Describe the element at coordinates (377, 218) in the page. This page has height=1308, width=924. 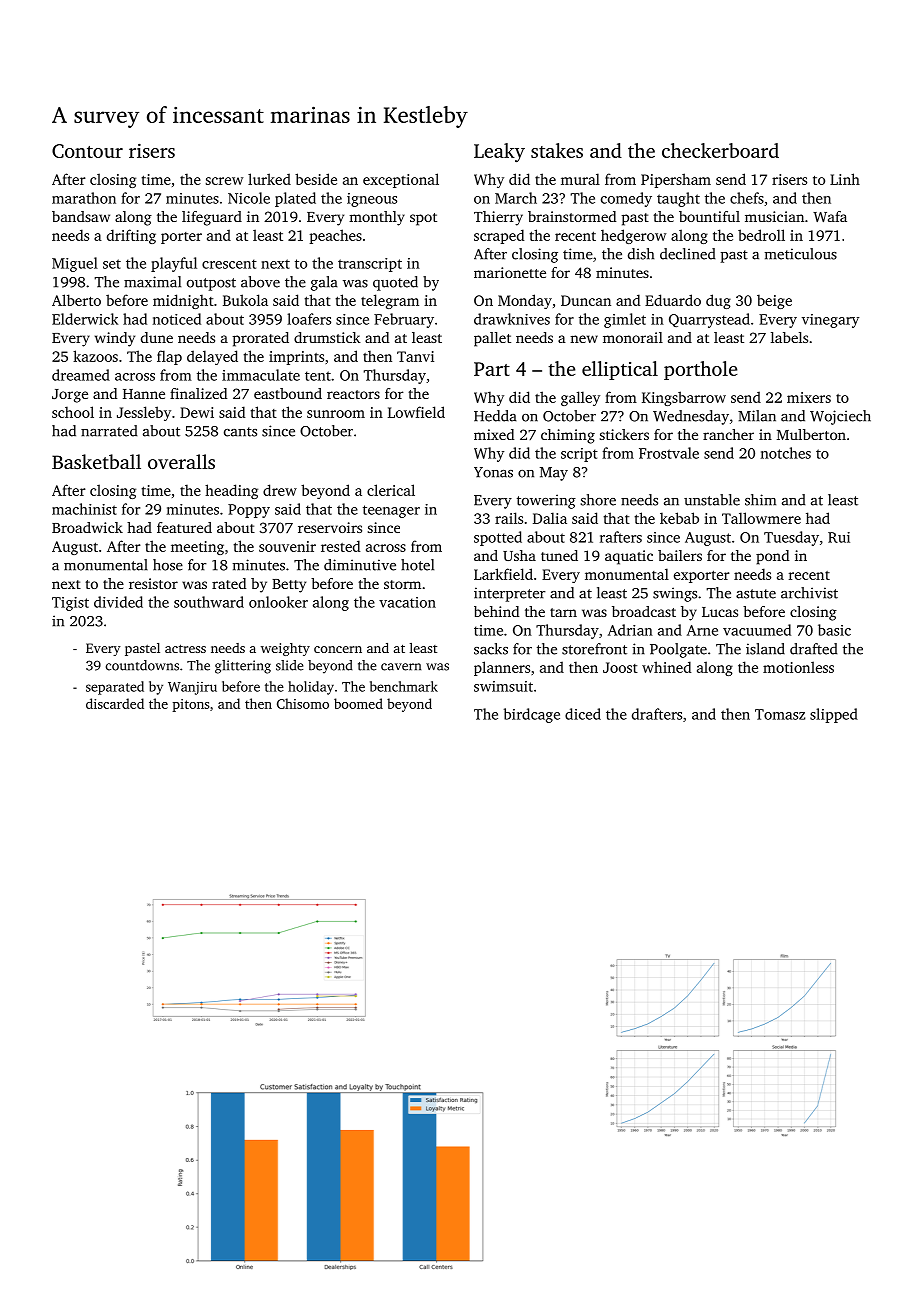
I see `monthly` at that location.
